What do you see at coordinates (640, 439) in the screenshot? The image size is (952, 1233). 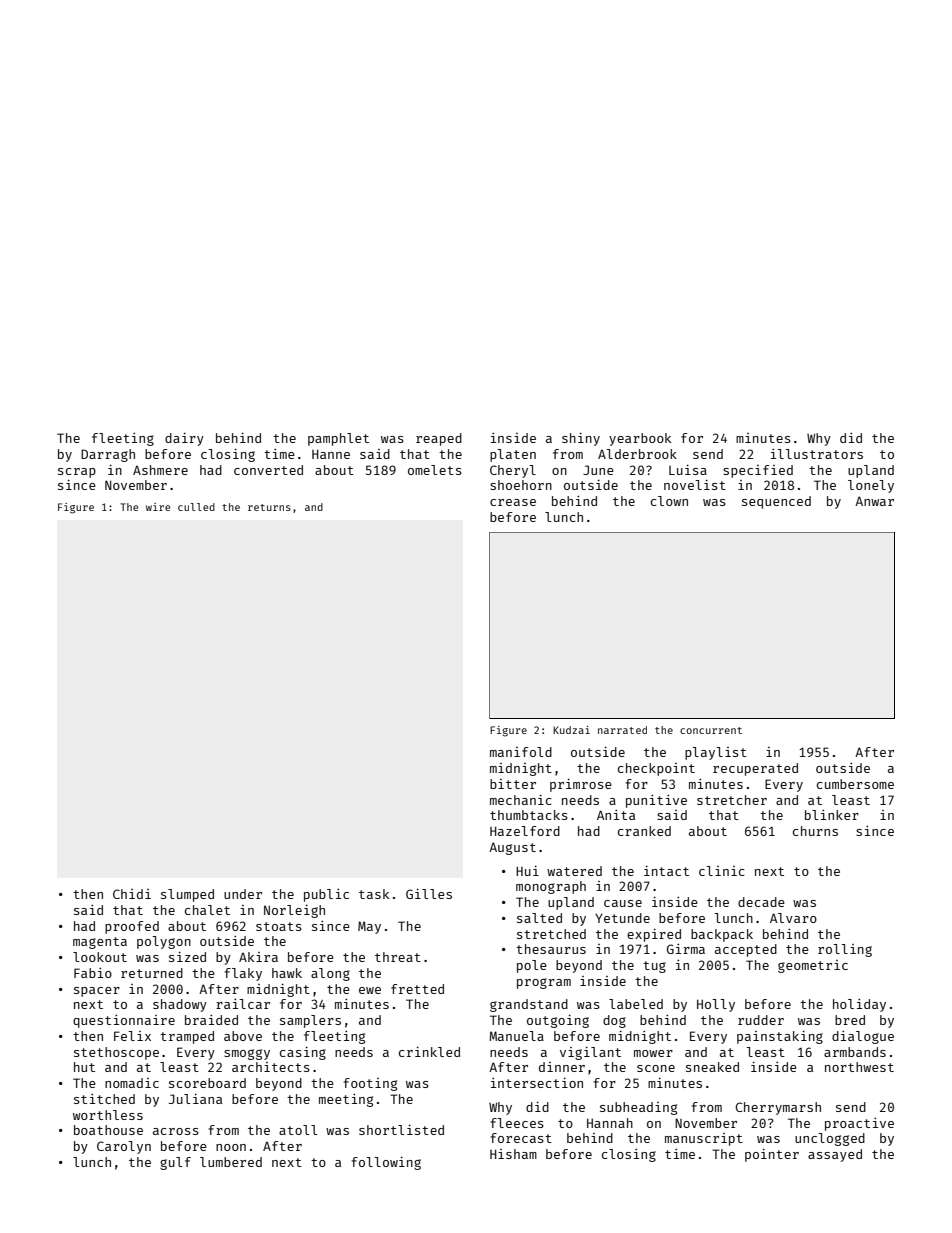 I see `yearbook` at bounding box center [640, 439].
